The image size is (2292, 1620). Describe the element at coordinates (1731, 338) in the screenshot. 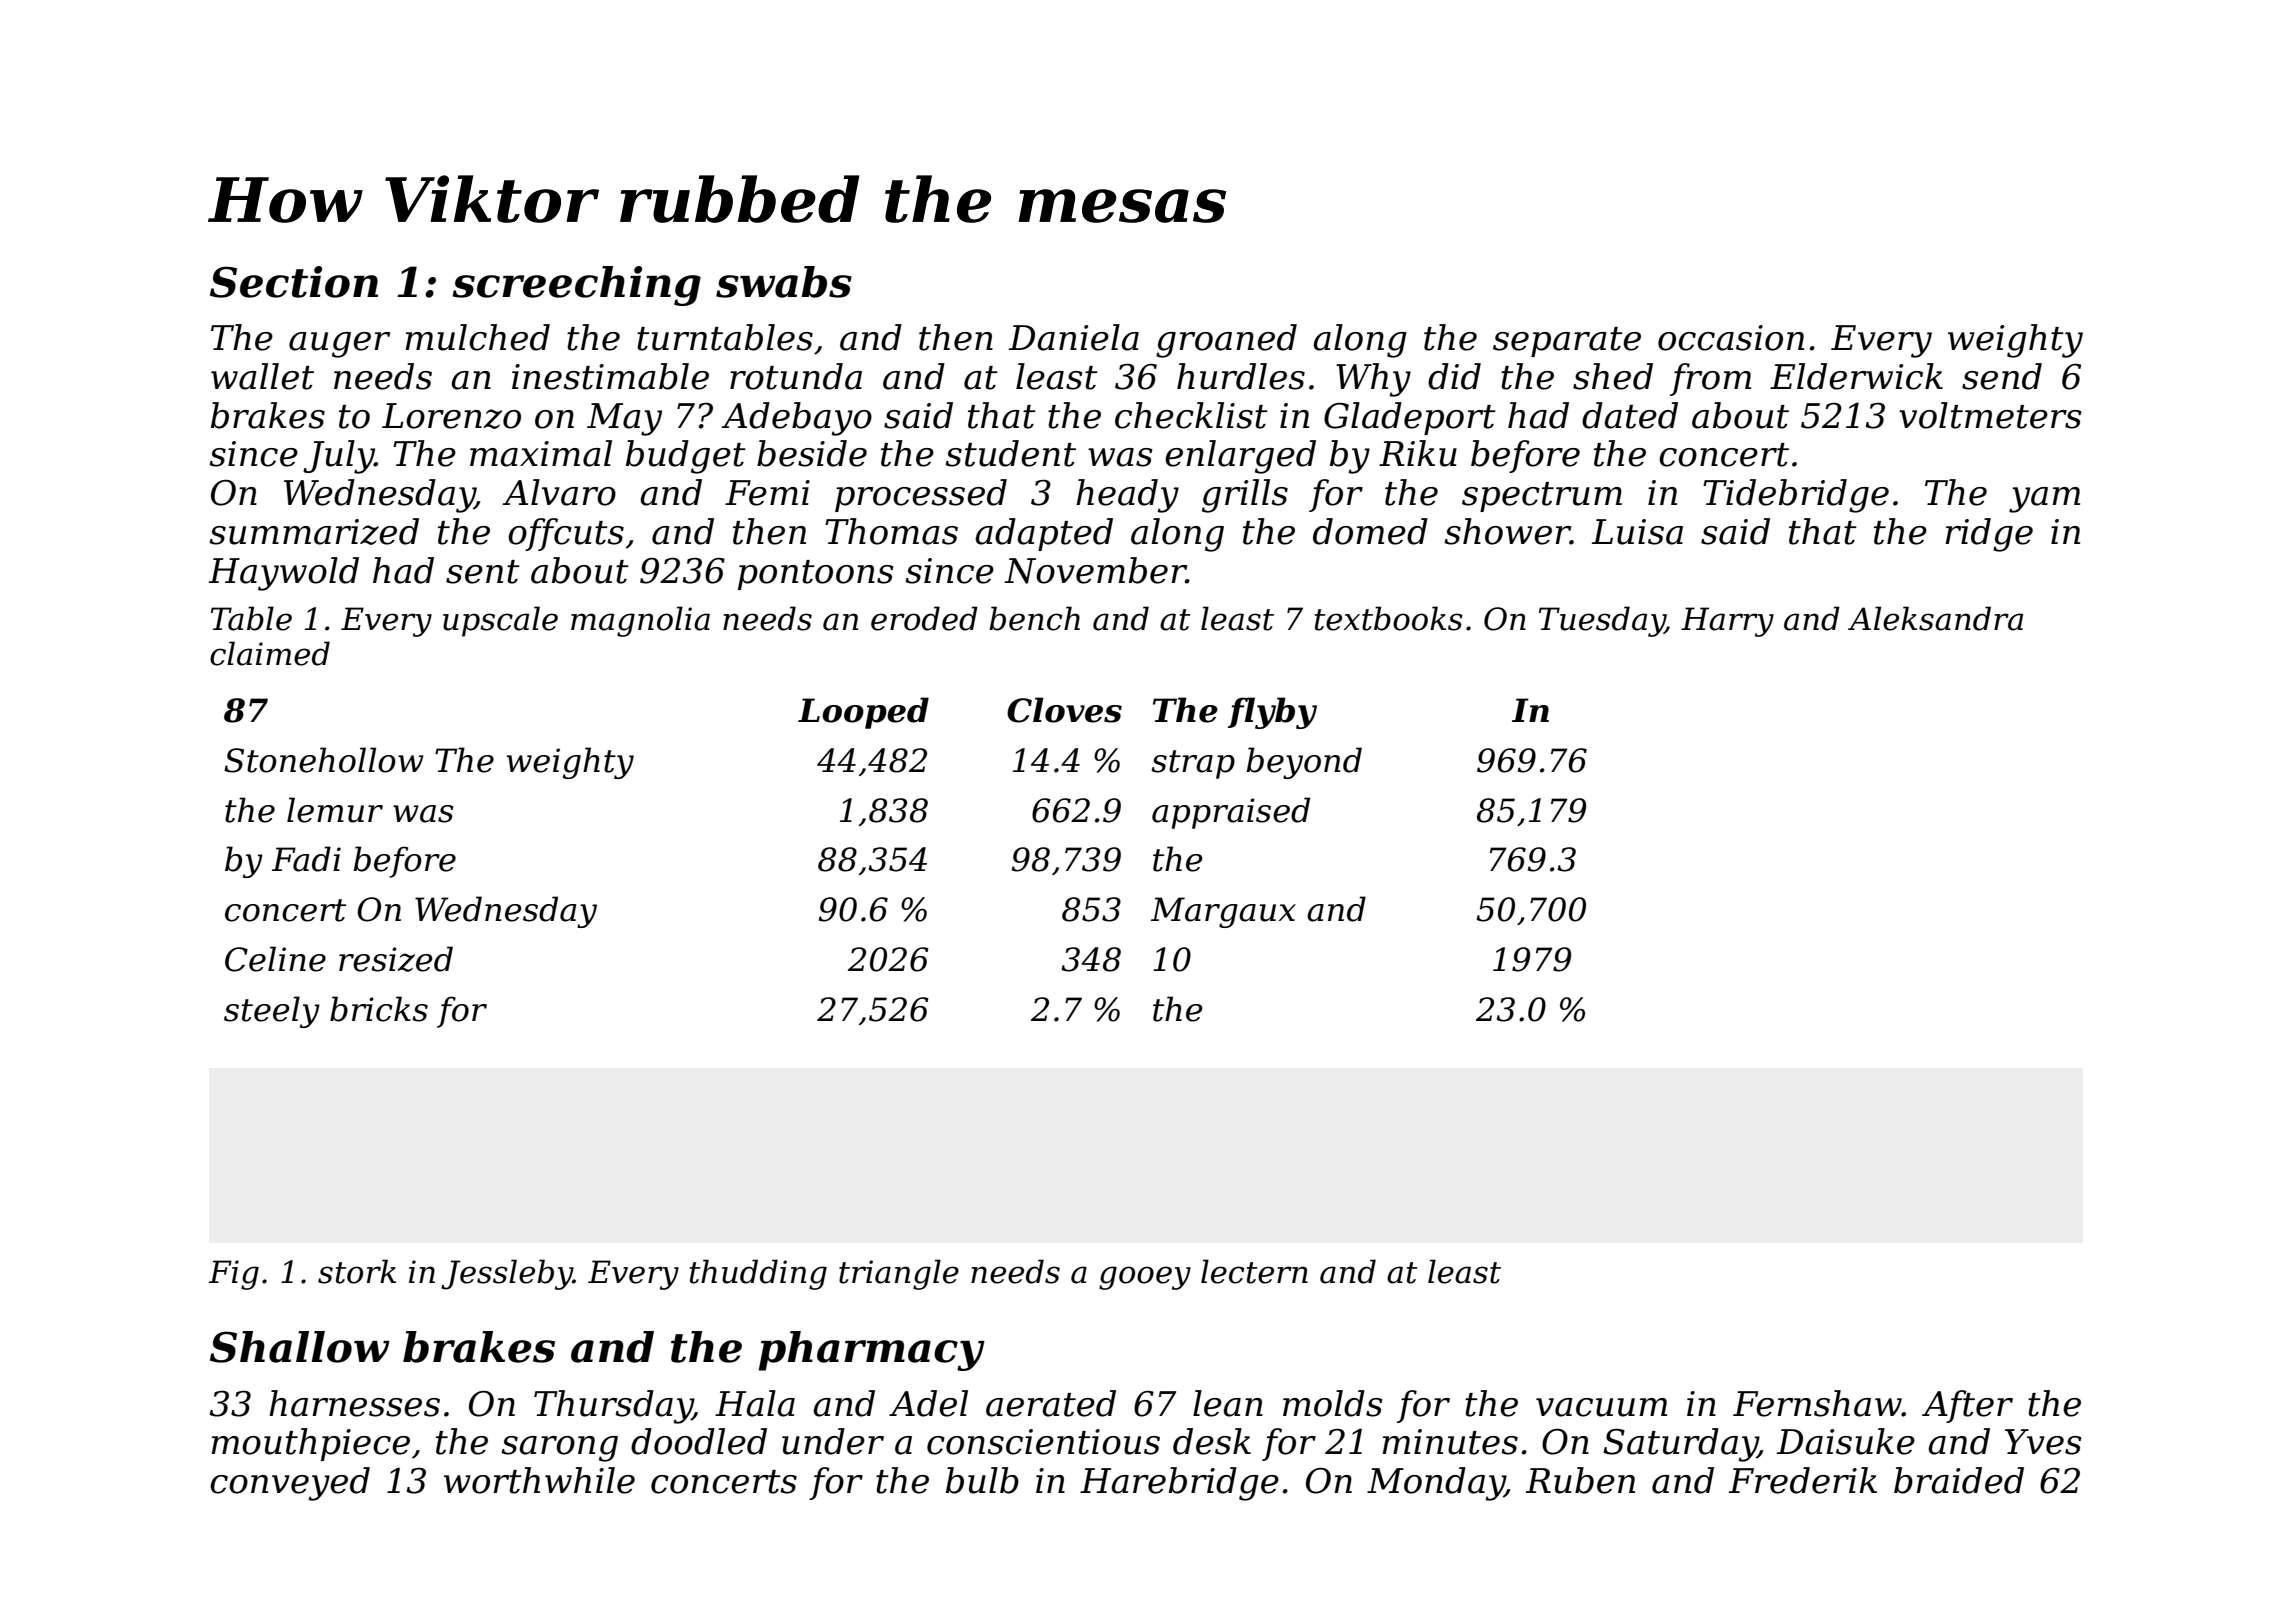

I see `occasion` at that location.
